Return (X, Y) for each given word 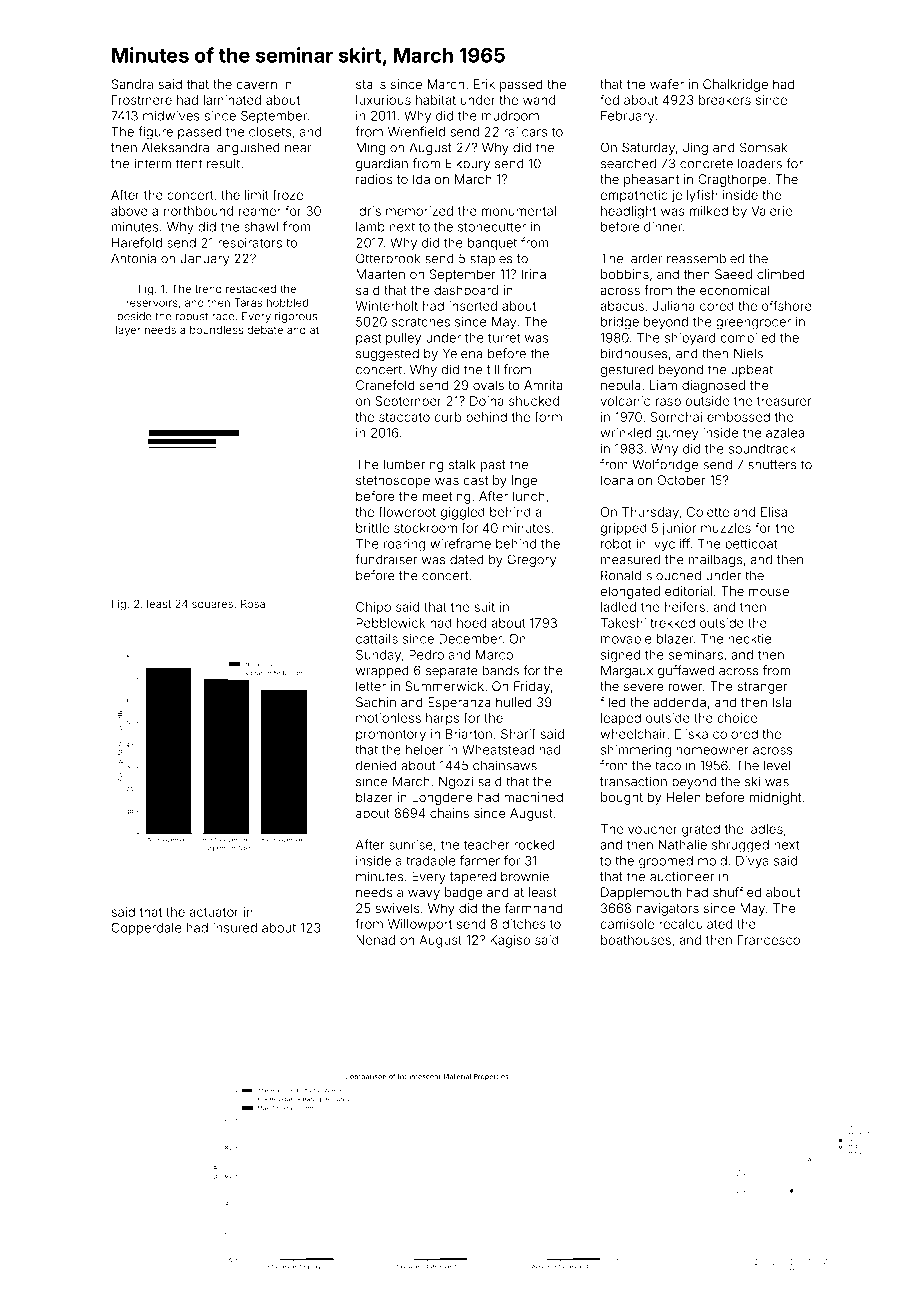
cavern (256, 85)
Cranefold (385, 385)
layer (128, 331)
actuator (214, 912)
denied (376, 765)
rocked (534, 845)
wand (539, 100)
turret (504, 338)
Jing (695, 148)
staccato (404, 417)
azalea (785, 433)
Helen (684, 797)
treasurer (784, 401)
